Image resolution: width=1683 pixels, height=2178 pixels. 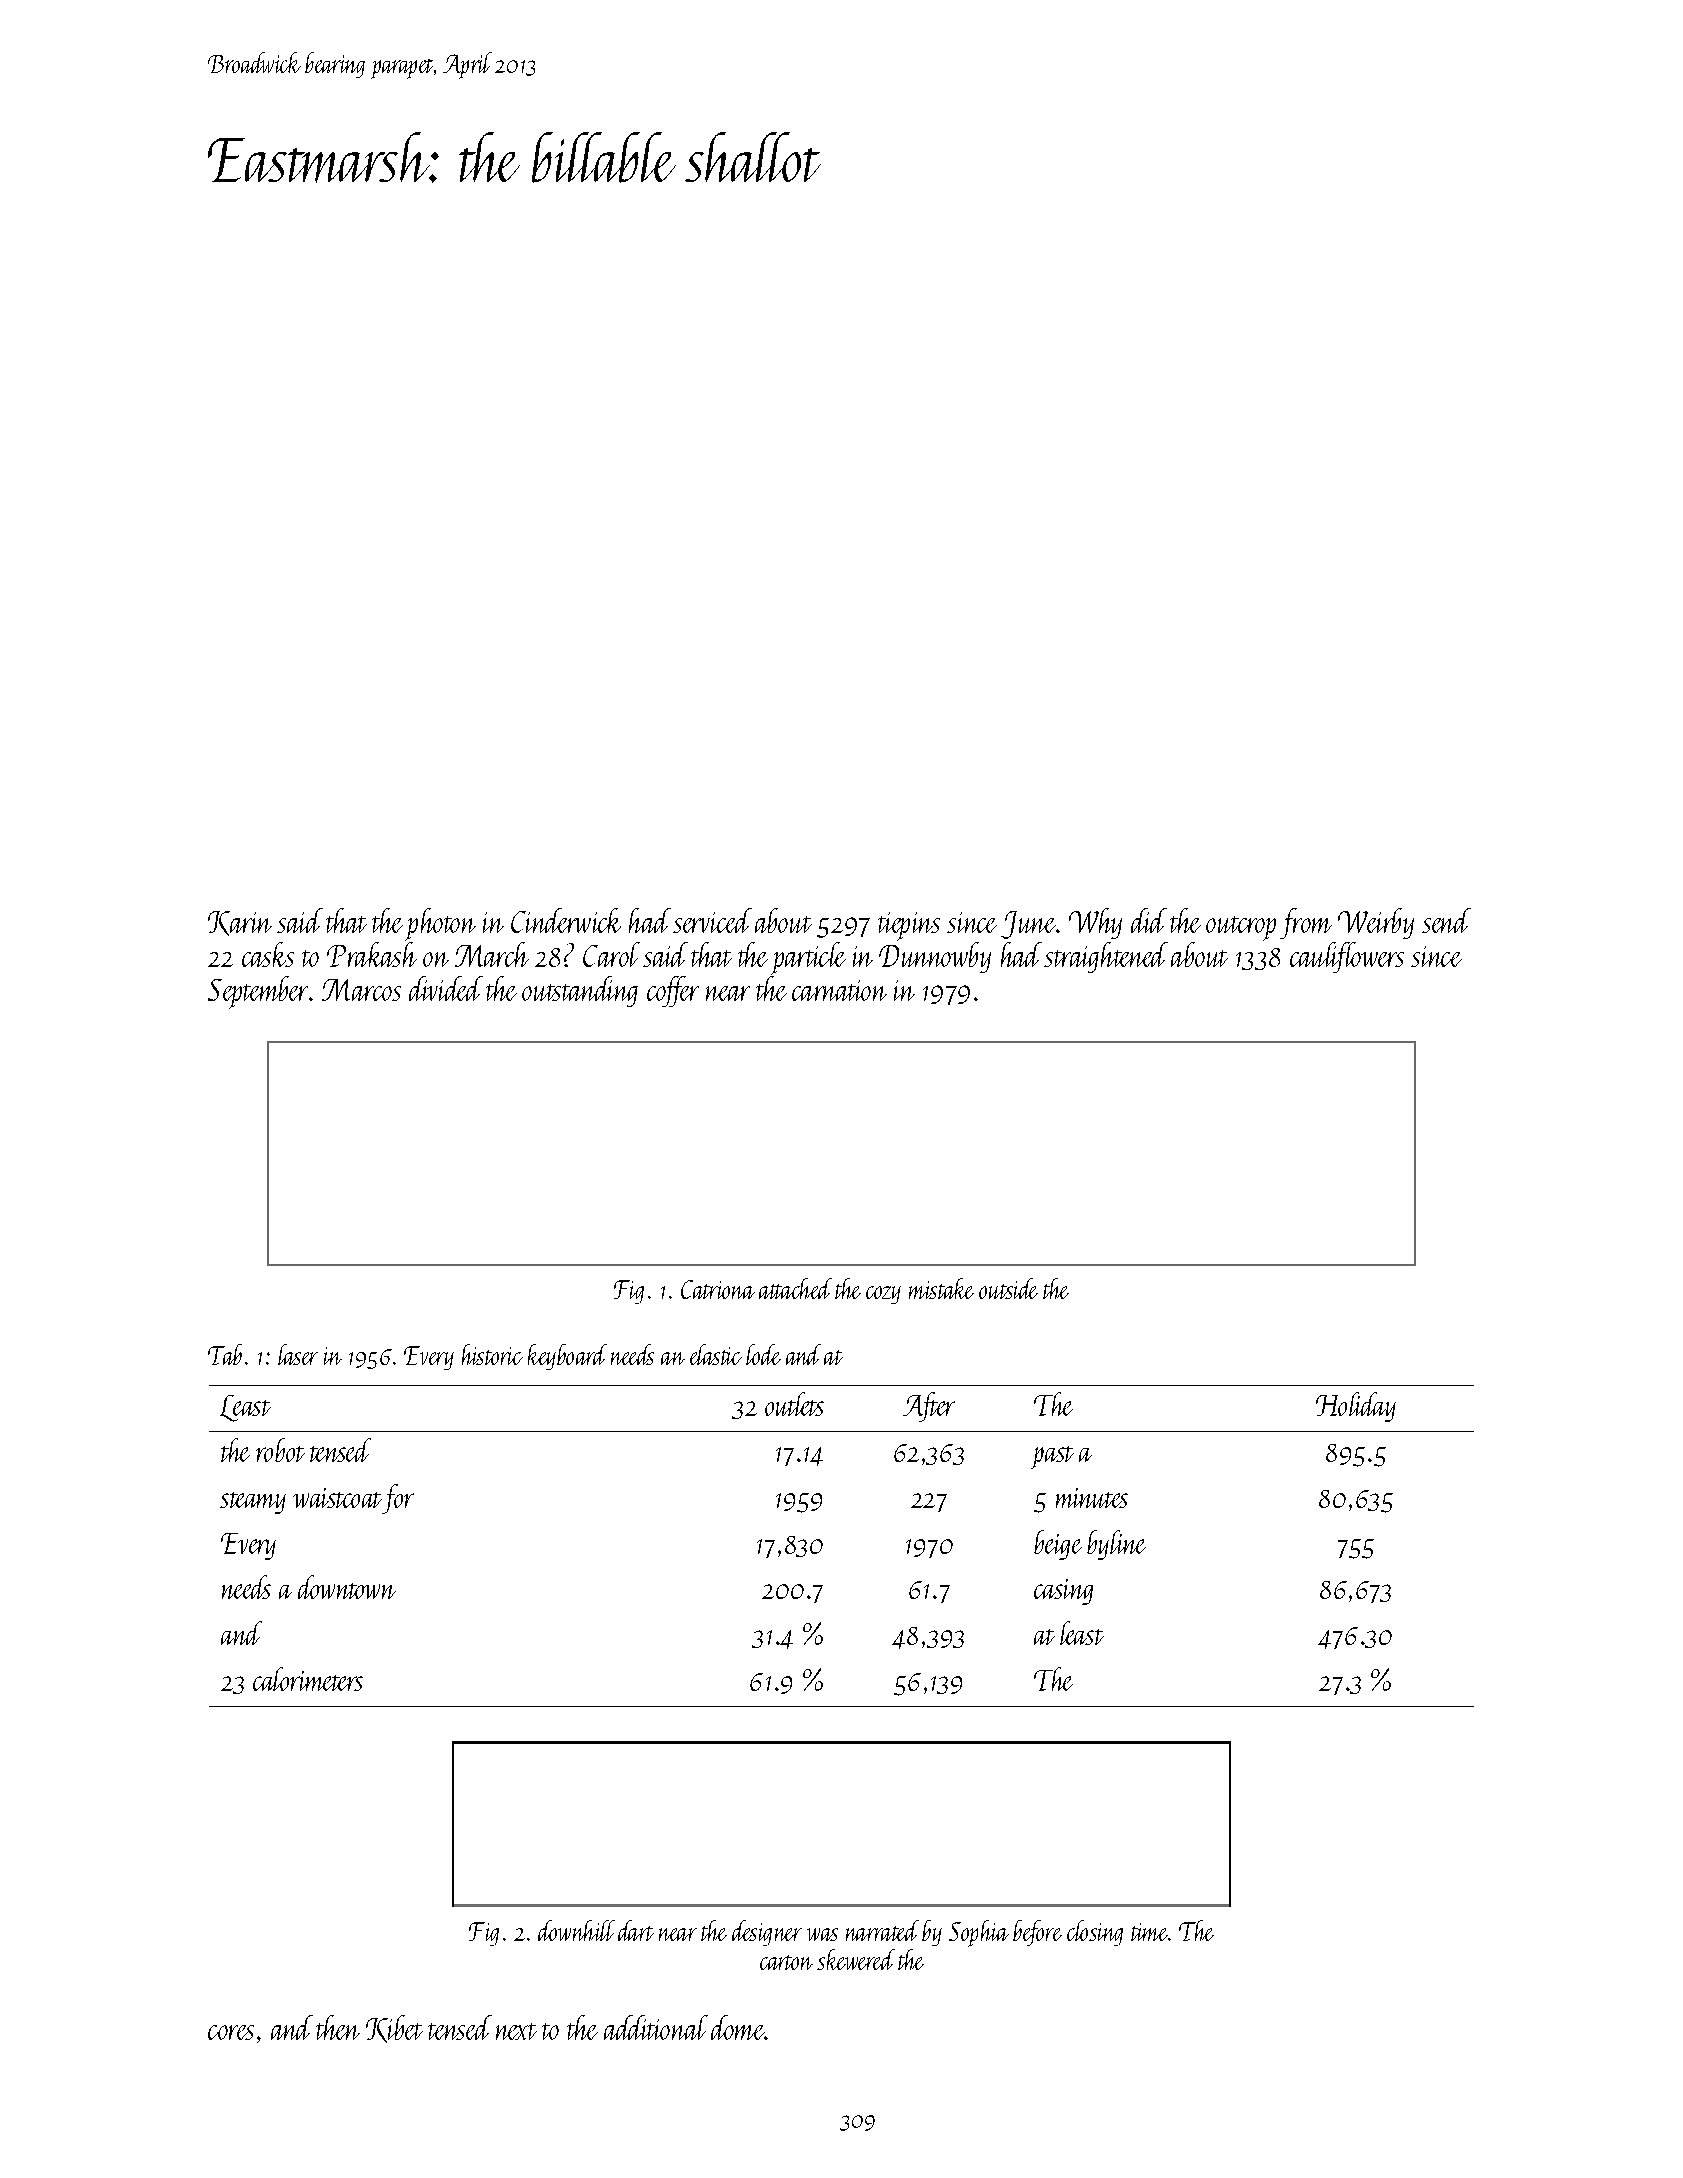 What do you see at coordinates (308, 1679) in the screenshot?
I see `calorimeters` at bounding box center [308, 1679].
